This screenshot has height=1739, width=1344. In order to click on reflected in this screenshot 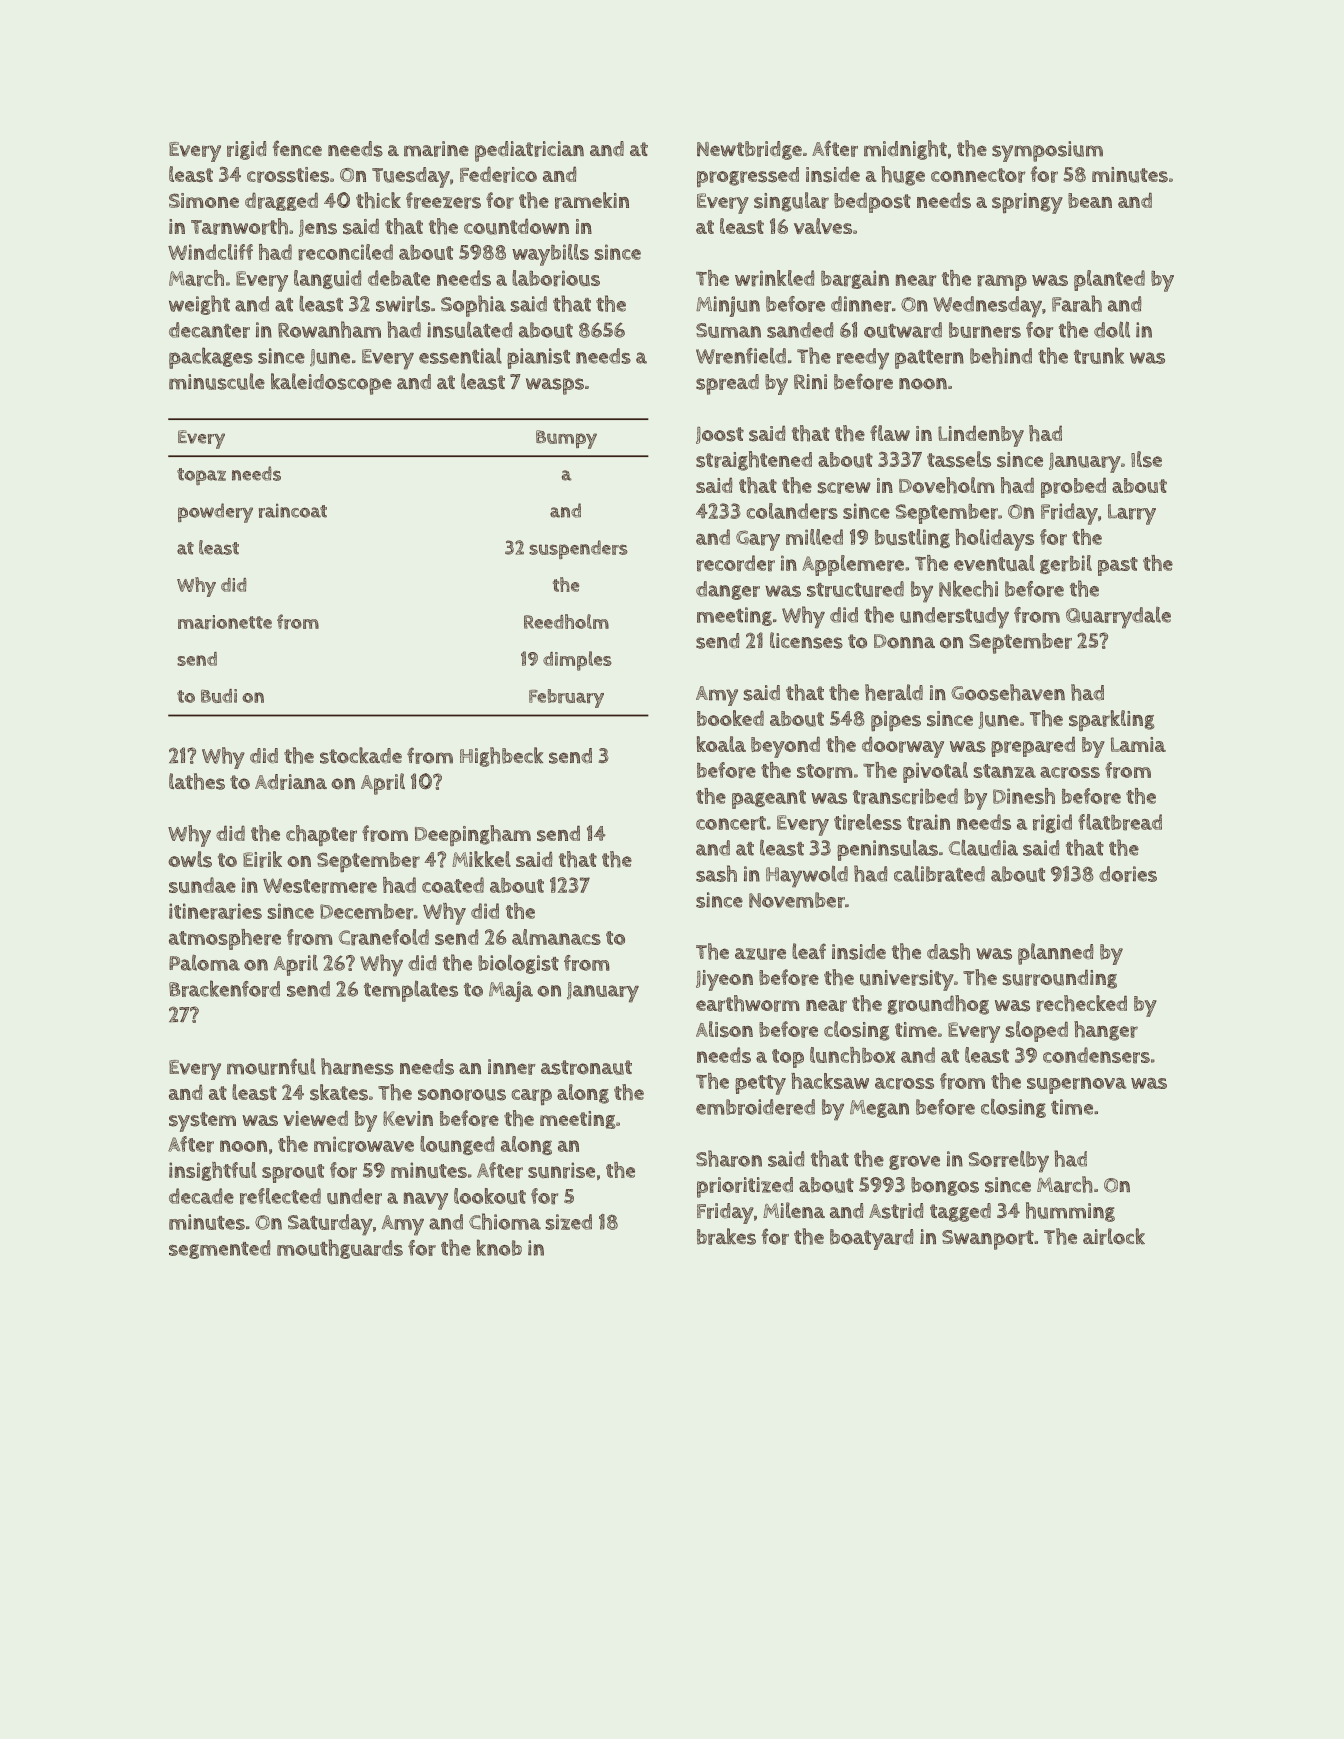, I will do `click(280, 1196)`.
